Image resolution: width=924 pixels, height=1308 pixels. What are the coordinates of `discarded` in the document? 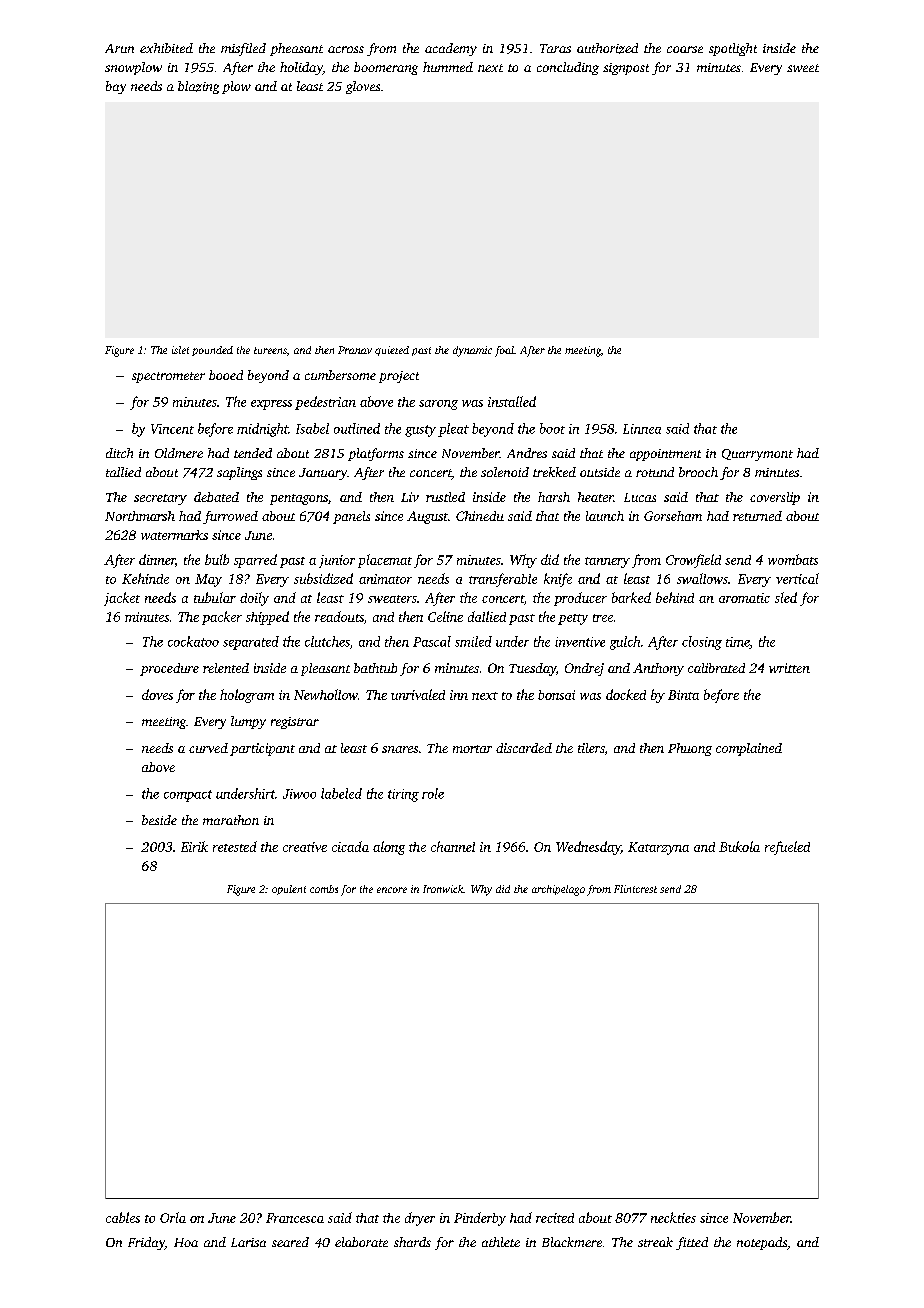 It's located at (524, 748).
